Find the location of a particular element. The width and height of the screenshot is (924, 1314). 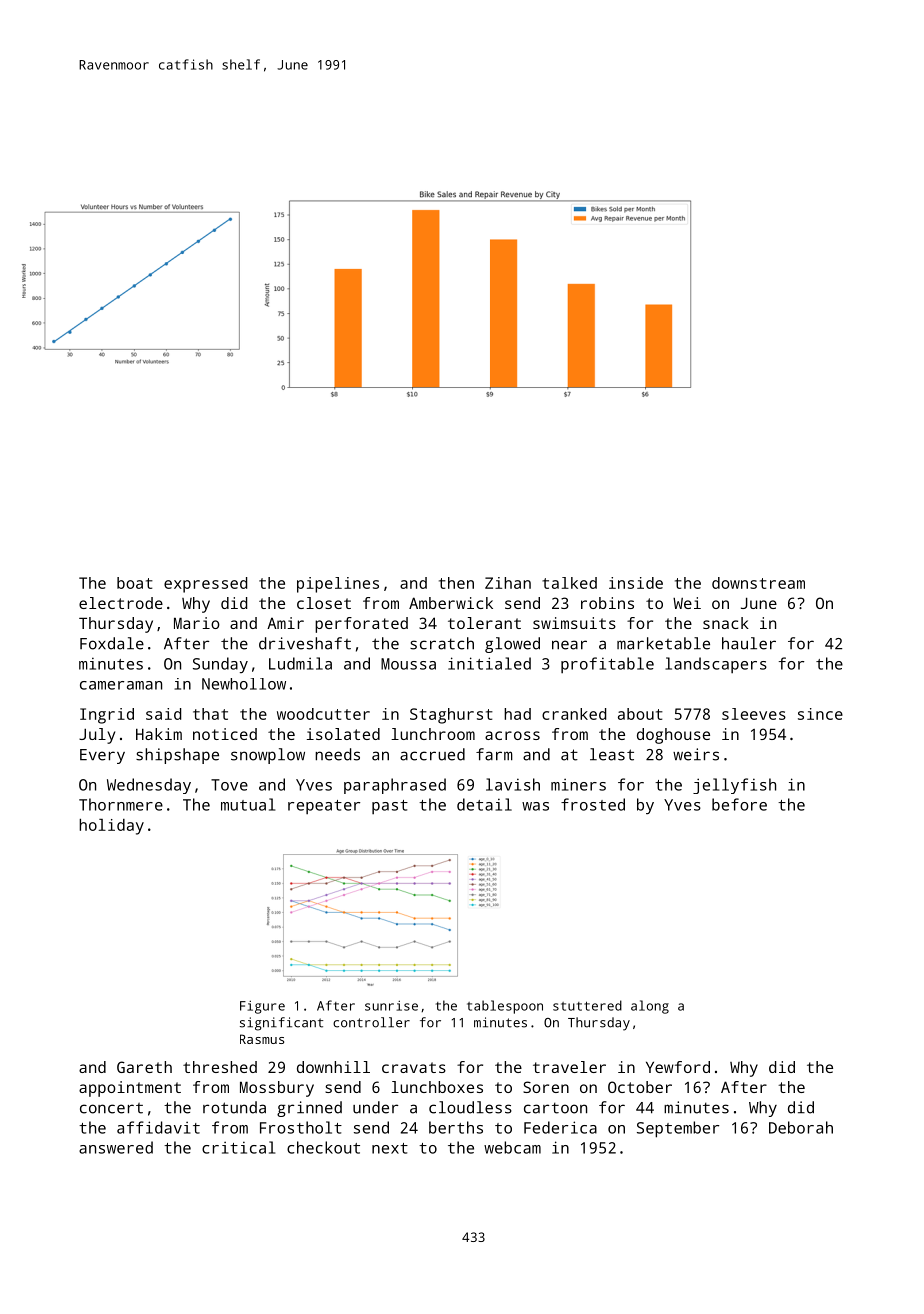

expressed is located at coordinates (205, 585).
